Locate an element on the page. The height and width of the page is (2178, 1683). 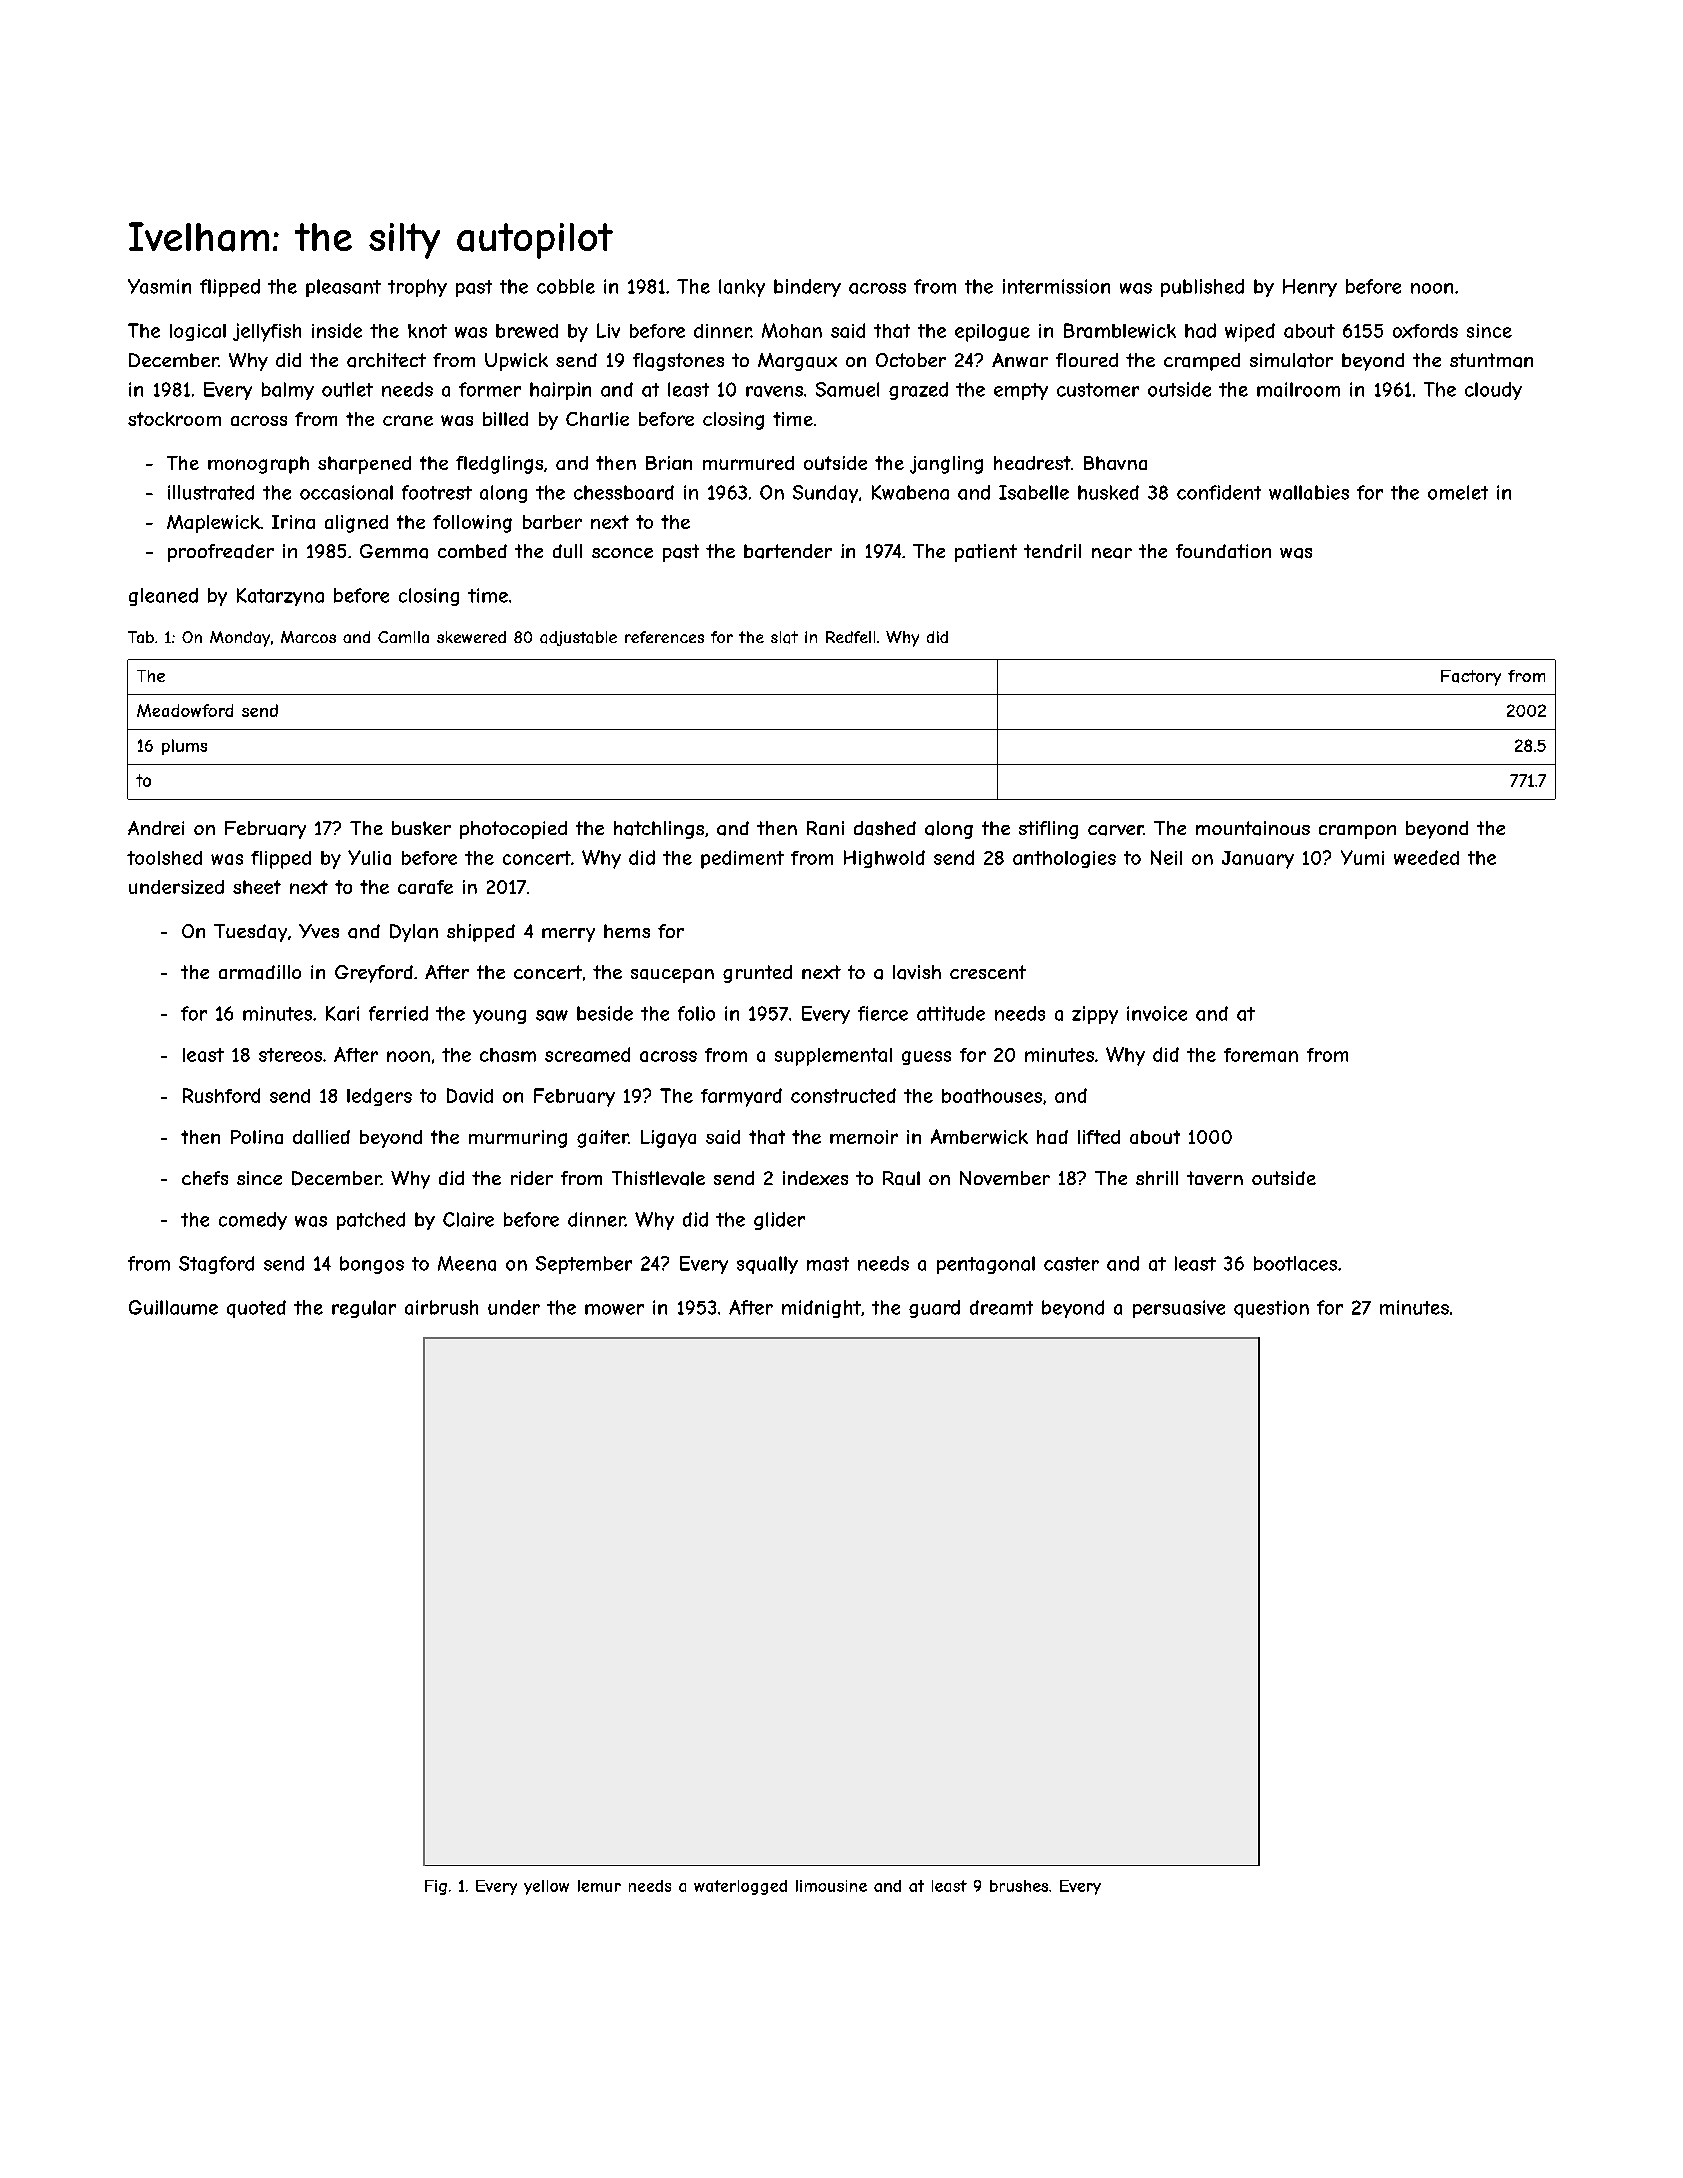
ledgers is located at coordinates (379, 1097).
